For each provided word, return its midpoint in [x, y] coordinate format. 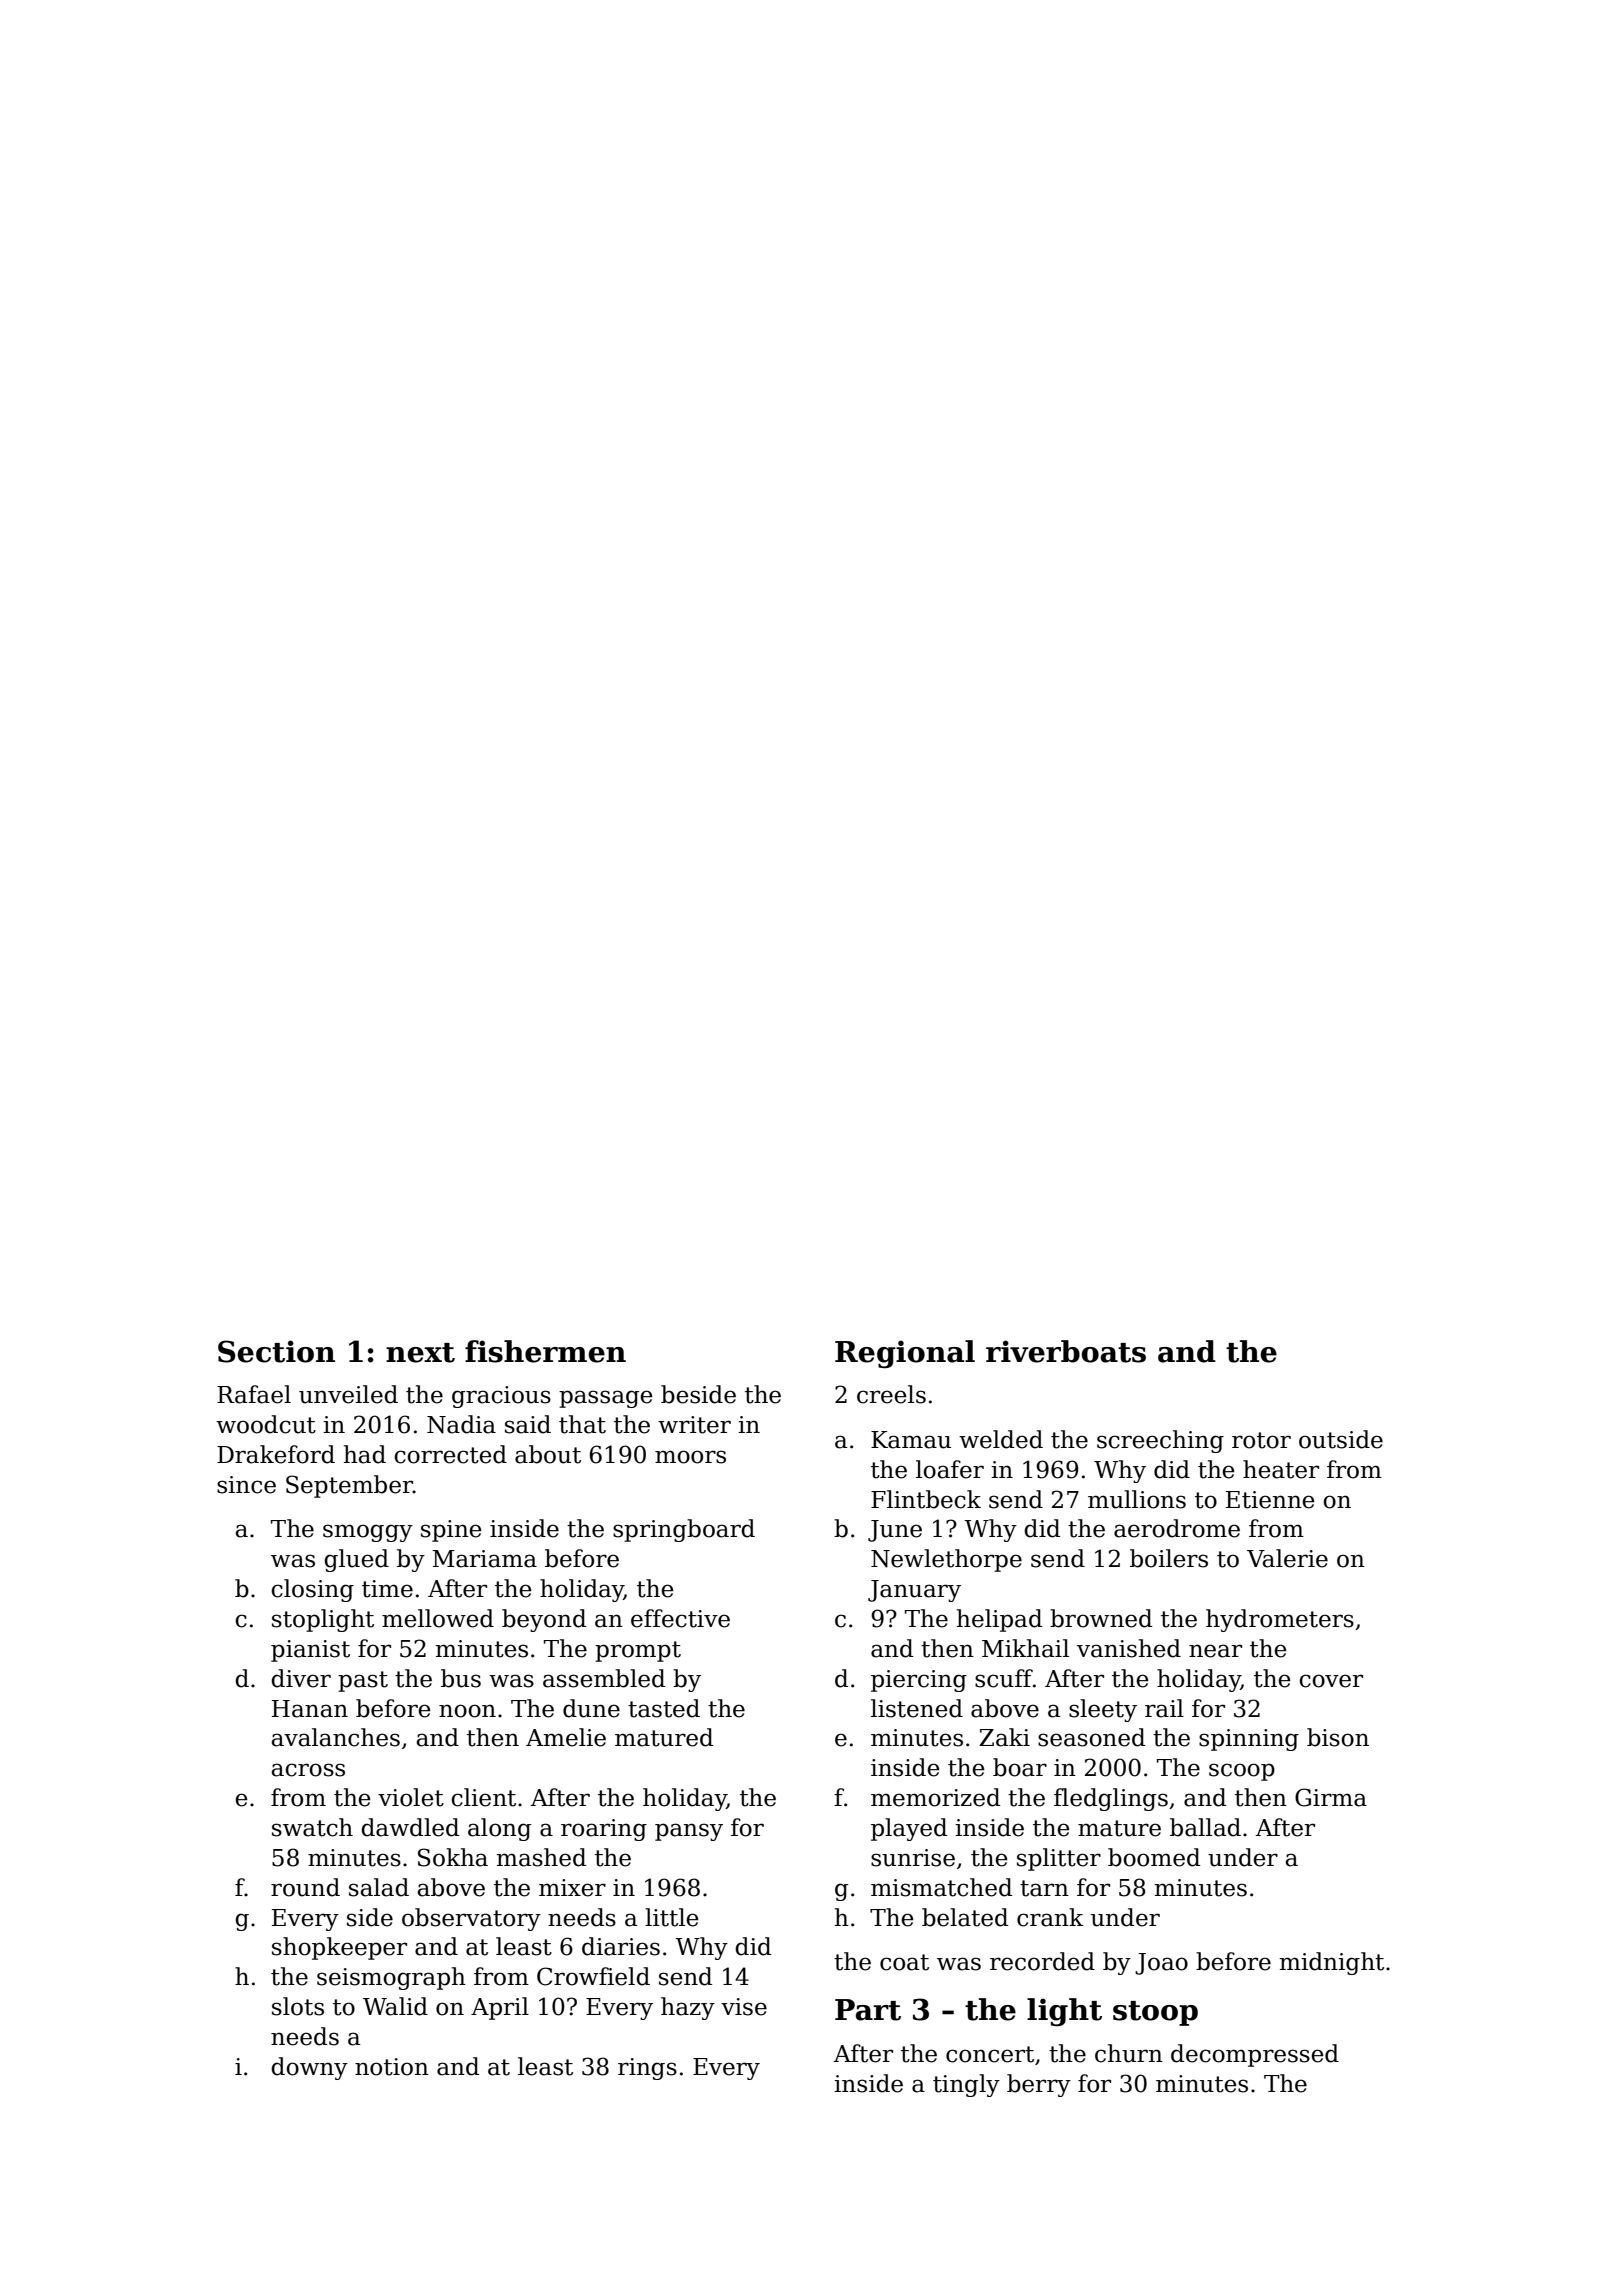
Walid [395, 2006]
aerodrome [1177, 1528]
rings [647, 2069]
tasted [664, 1708]
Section [276, 1351]
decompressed [1255, 2055]
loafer [950, 1469]
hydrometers [1280, 1620]
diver [301, 1678]
